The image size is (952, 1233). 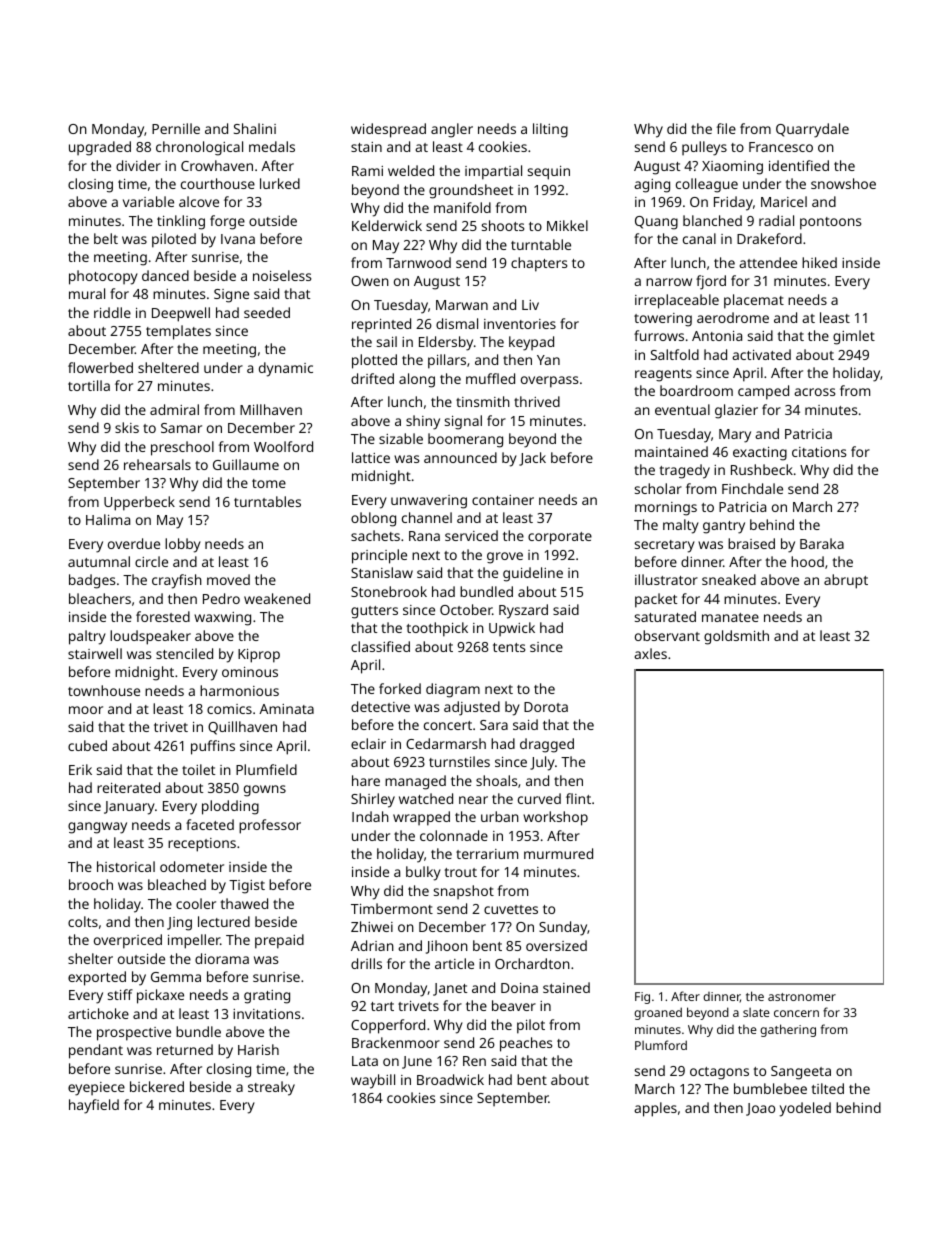 What do you see at coordinates (831, 223) in the page?
I see `pontoons` at bounding box center [831, 223].
